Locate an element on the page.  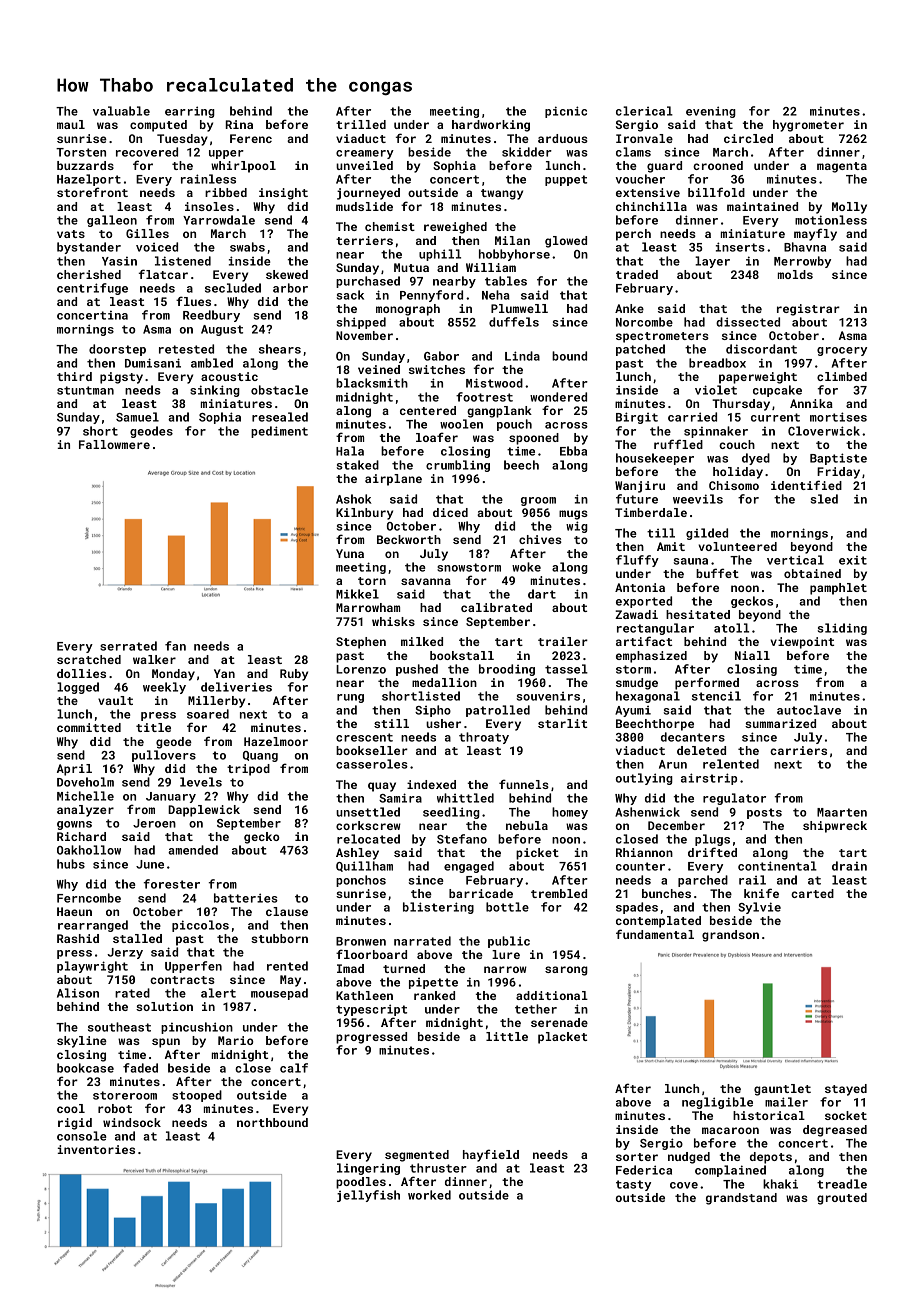
bookseller is located at coordinates (372, 750).
